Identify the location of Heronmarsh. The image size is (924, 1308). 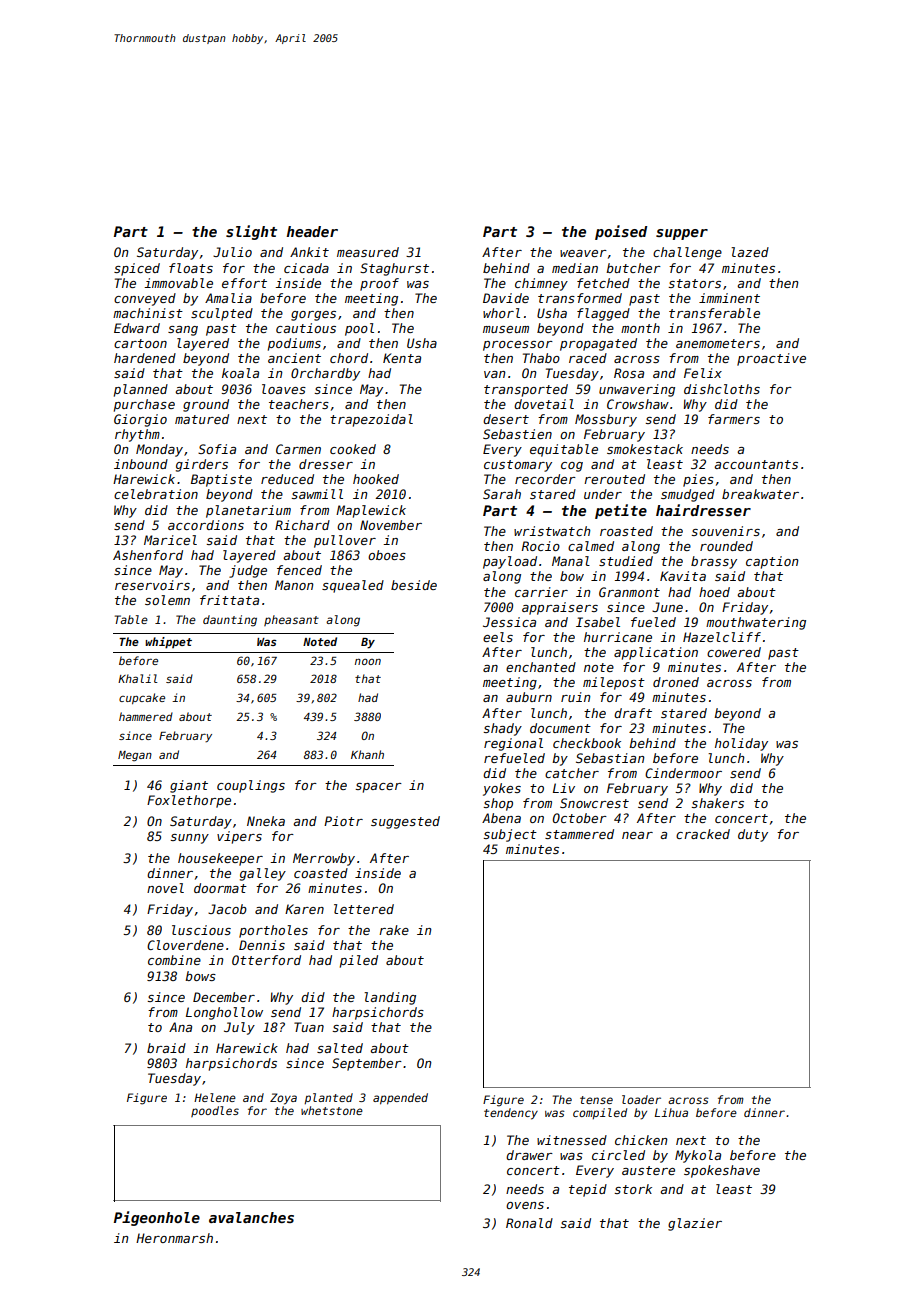
(174, 1238).
